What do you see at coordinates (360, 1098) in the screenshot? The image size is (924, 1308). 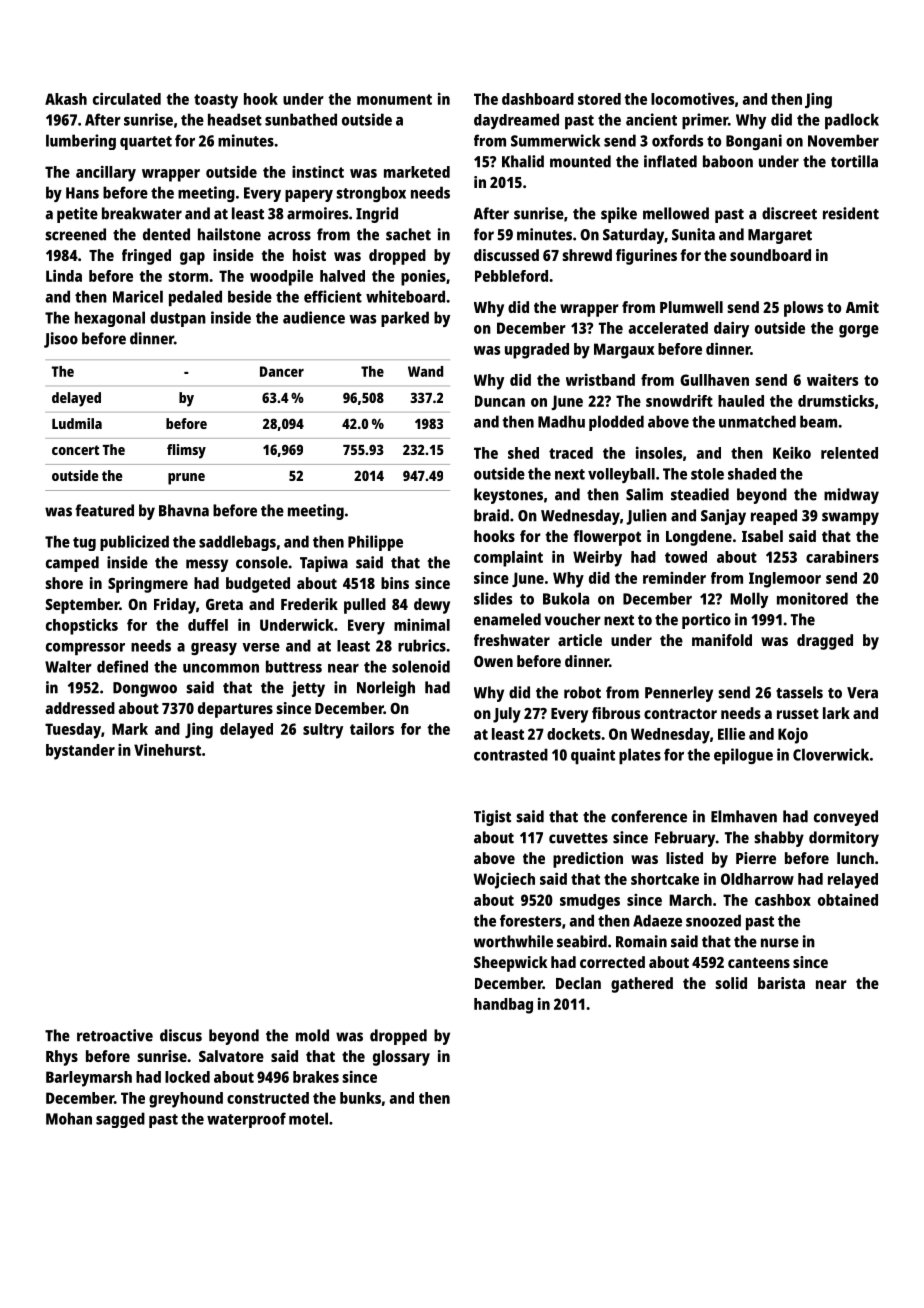 I see `bunks` at bounding box center [360, 1098].
